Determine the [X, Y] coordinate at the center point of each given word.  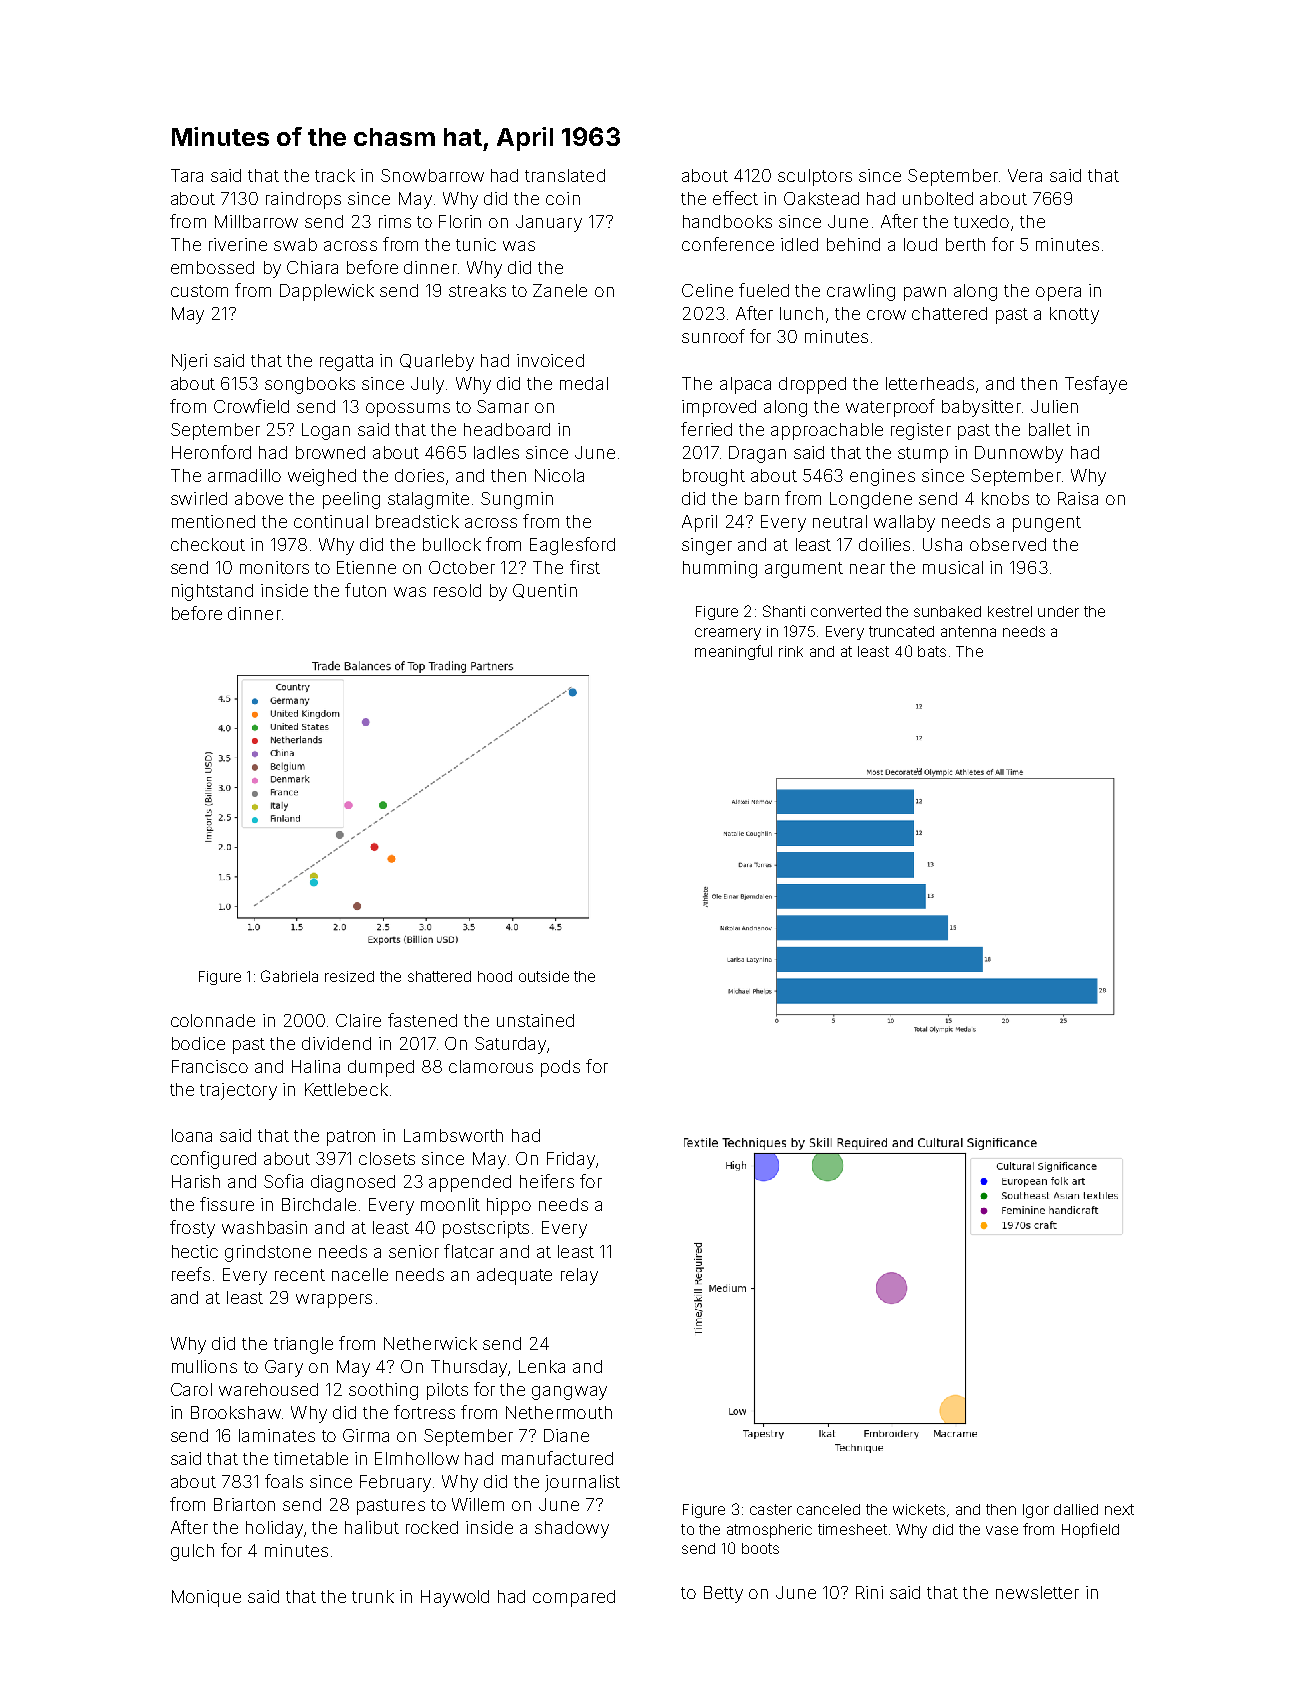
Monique [206, 1598]
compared [574, 1598]
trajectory [238, 1091]
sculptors [815, 177]
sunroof [713, 336]
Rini [869, 1592]
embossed [212, 267]
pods [560, 1068]
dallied [1076, 1509]
